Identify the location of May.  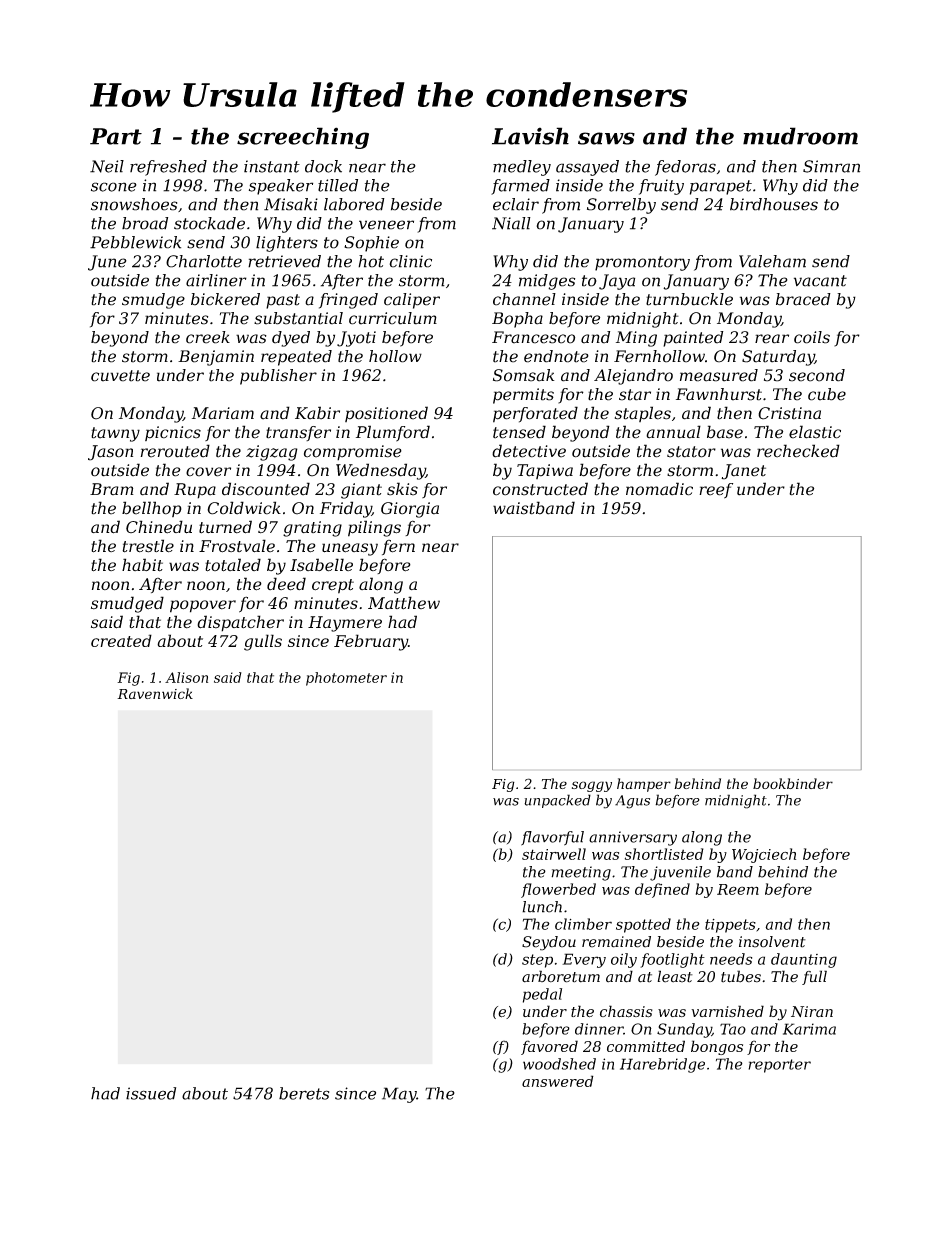
(399, 1095).
